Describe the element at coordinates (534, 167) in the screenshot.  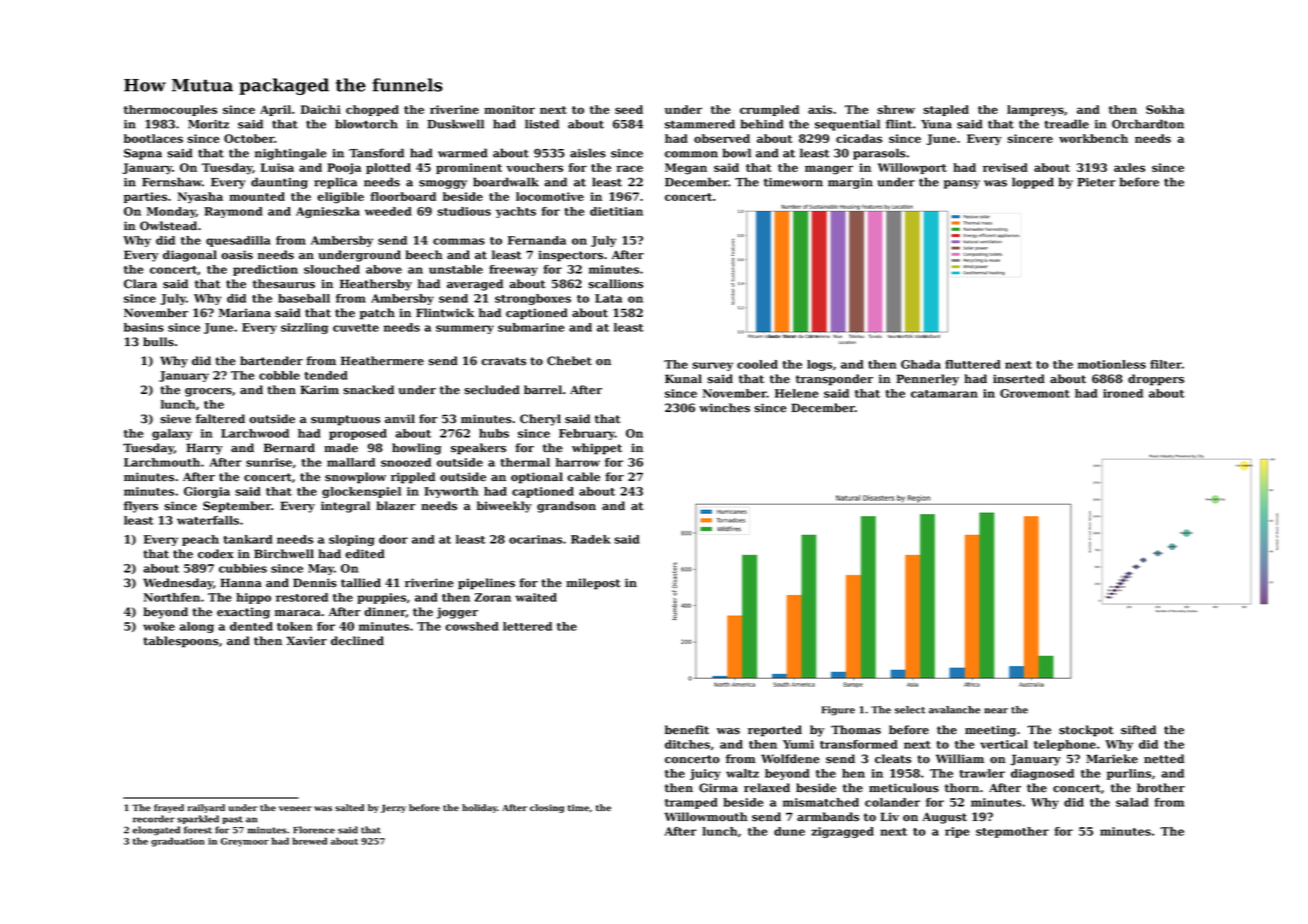
I see `vouchers` at that location.
